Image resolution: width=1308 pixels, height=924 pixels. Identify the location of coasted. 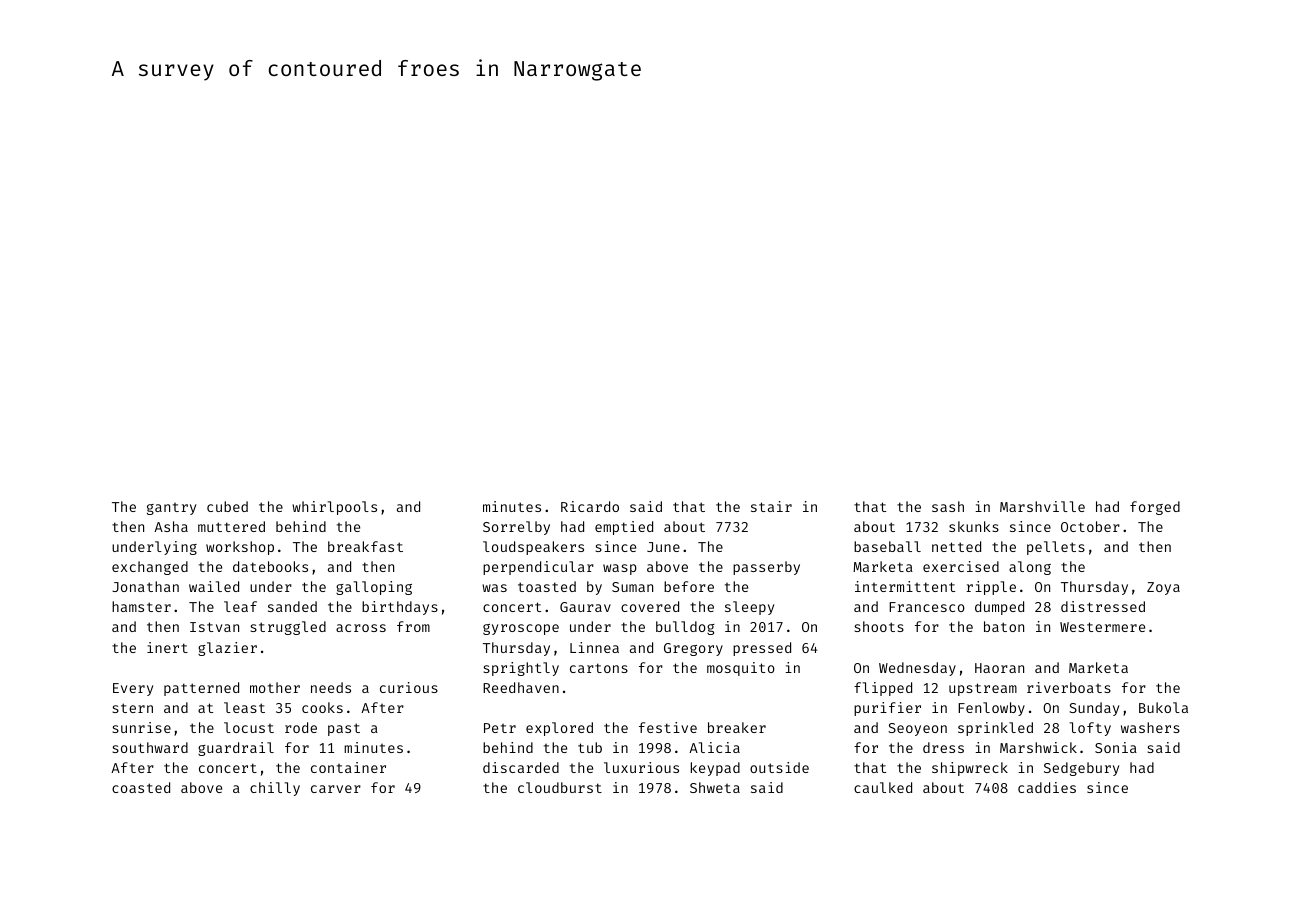
(141, 787).
